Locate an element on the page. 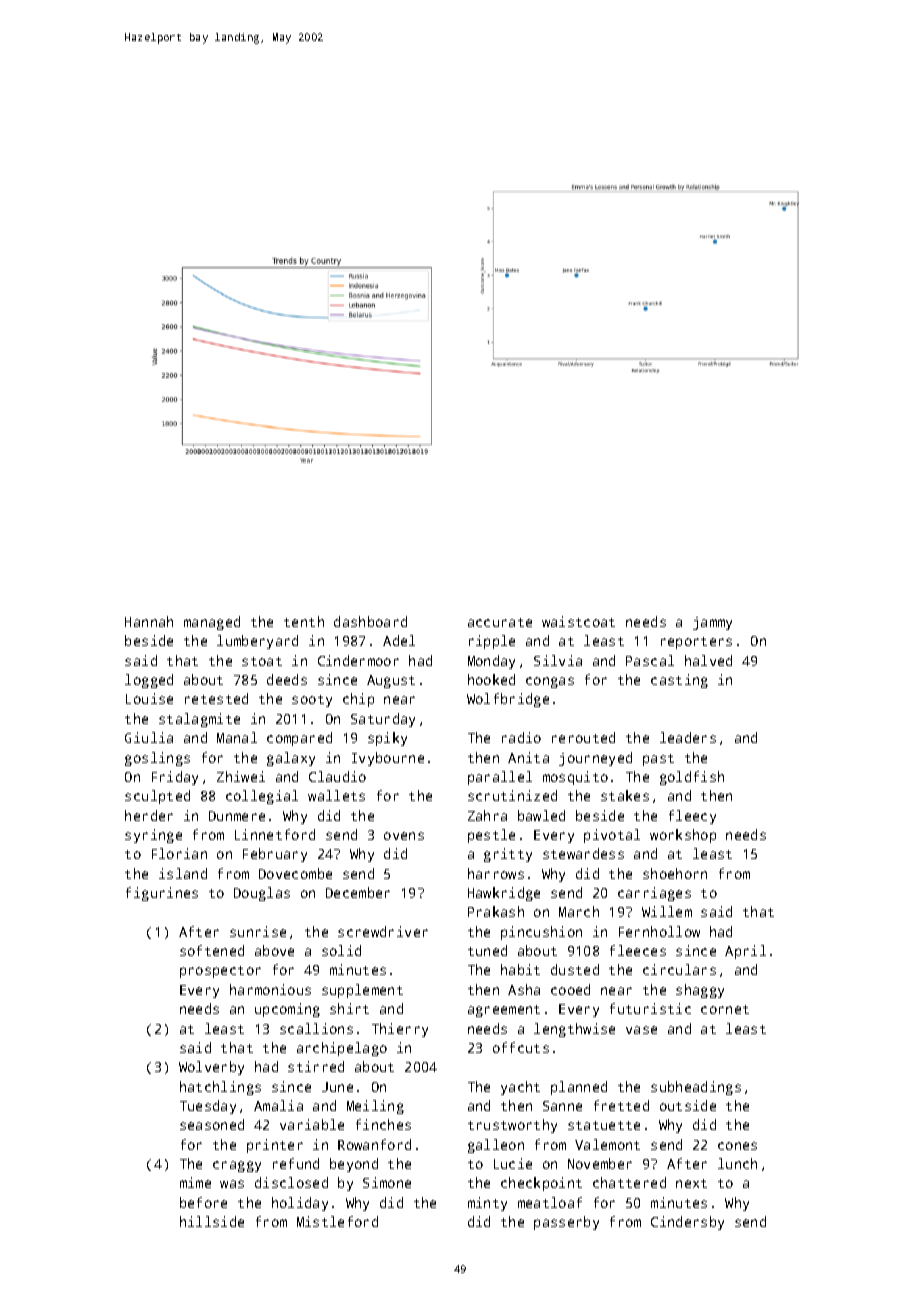  jammy is located at coordinates (712, 623).
